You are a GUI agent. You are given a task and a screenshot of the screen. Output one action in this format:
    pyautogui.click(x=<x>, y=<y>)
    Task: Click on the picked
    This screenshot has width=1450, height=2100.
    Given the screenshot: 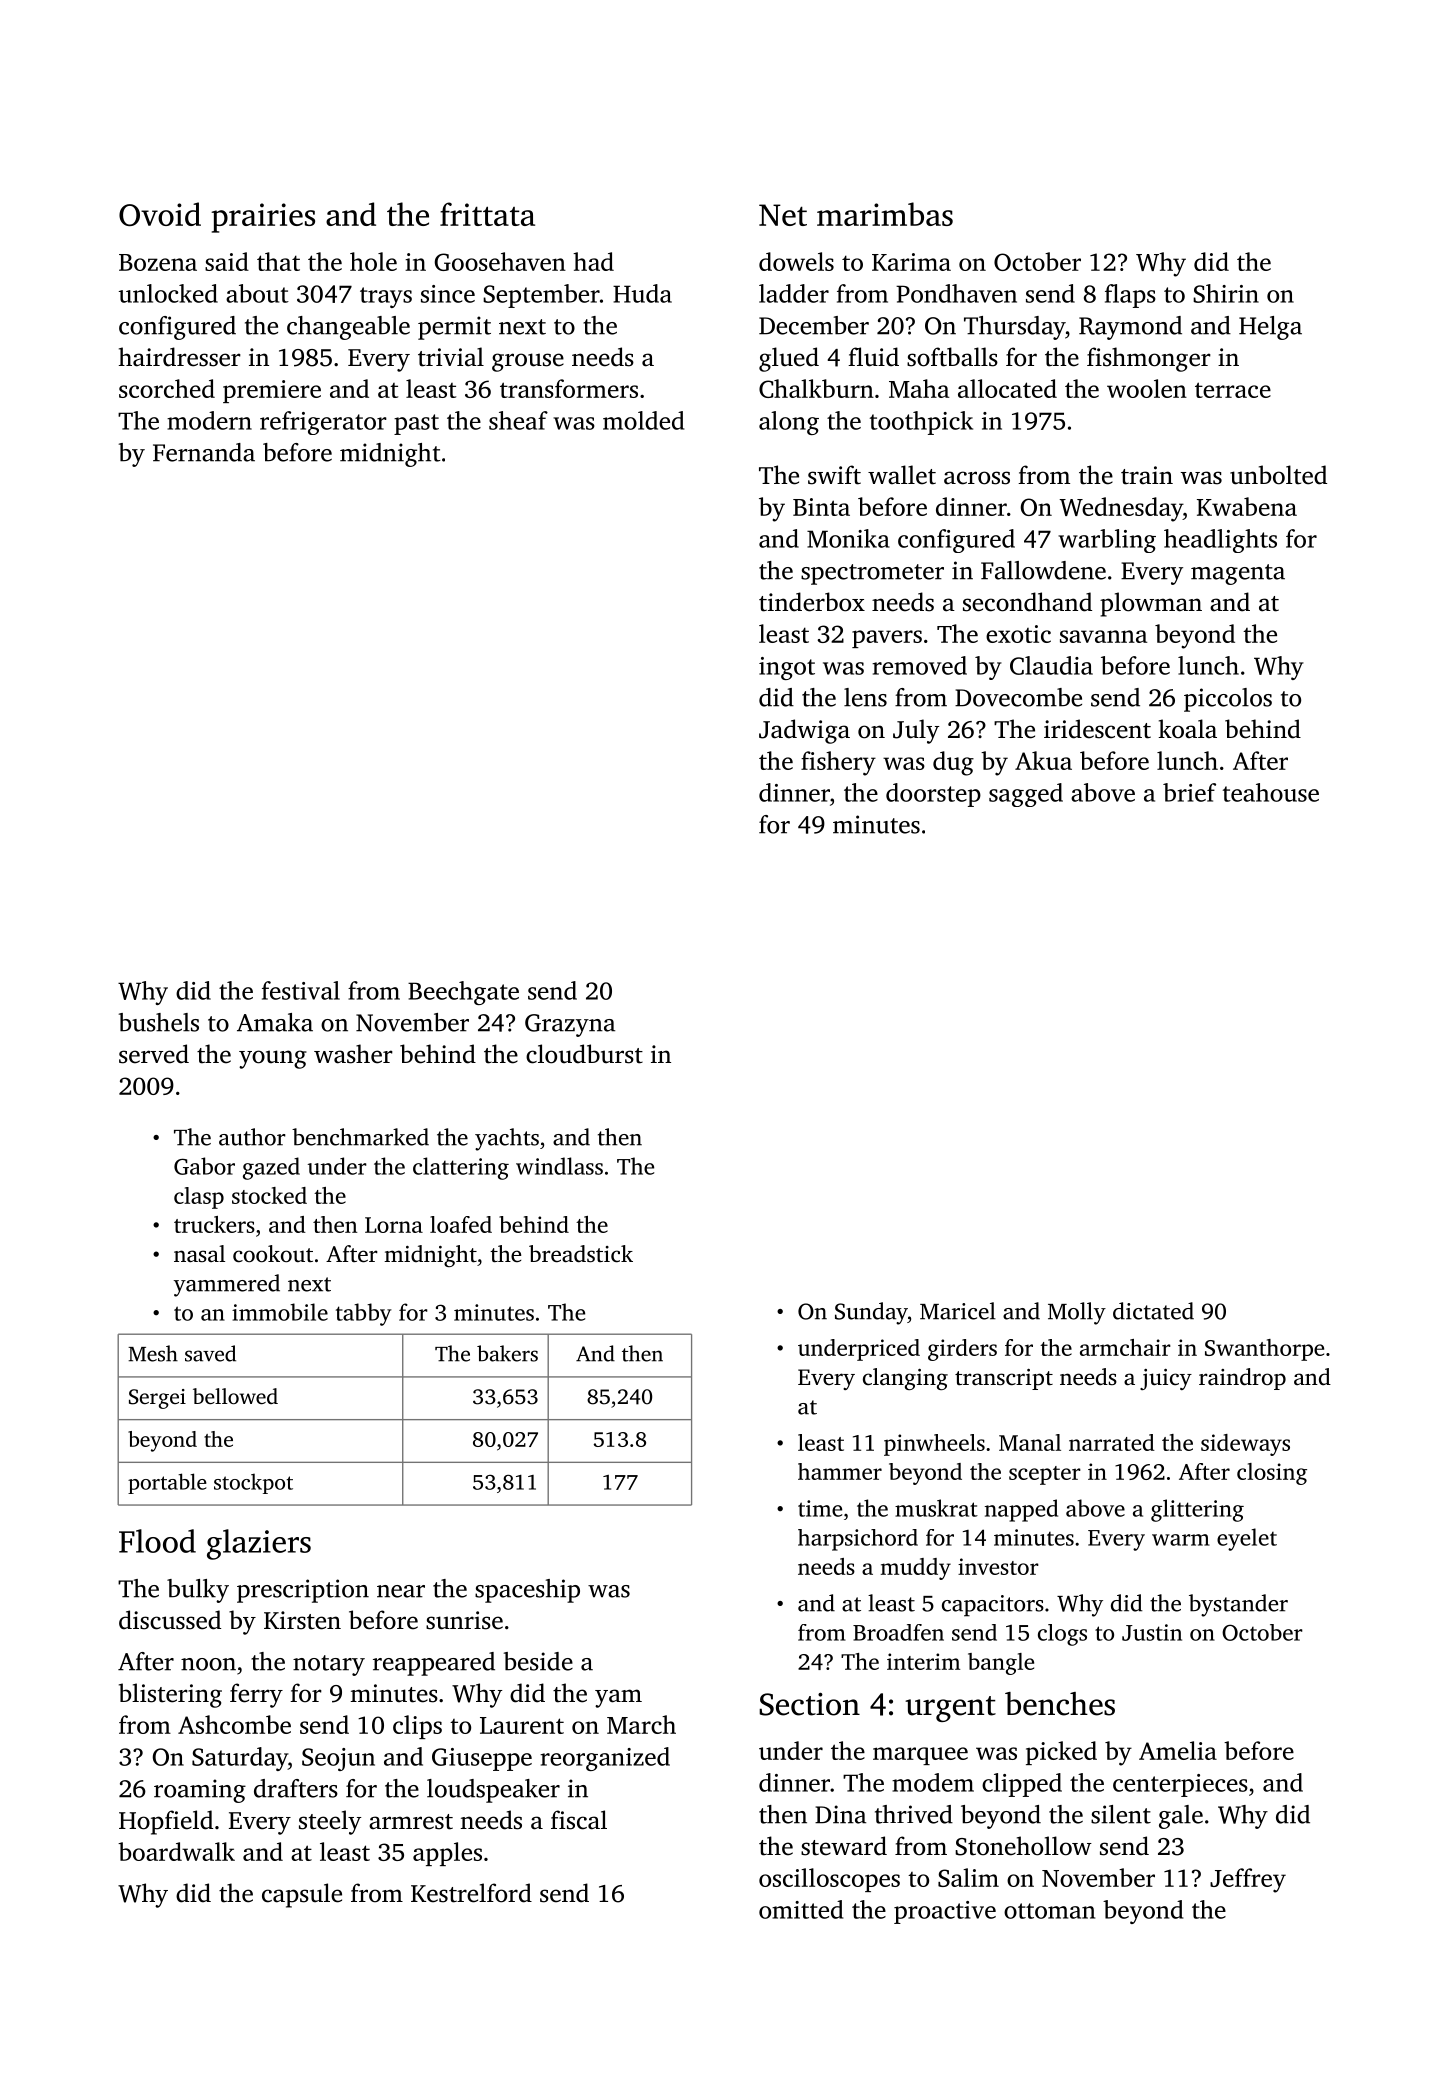 What is the action you would take?
    pyautogui.click(x=1061, y=1753)
